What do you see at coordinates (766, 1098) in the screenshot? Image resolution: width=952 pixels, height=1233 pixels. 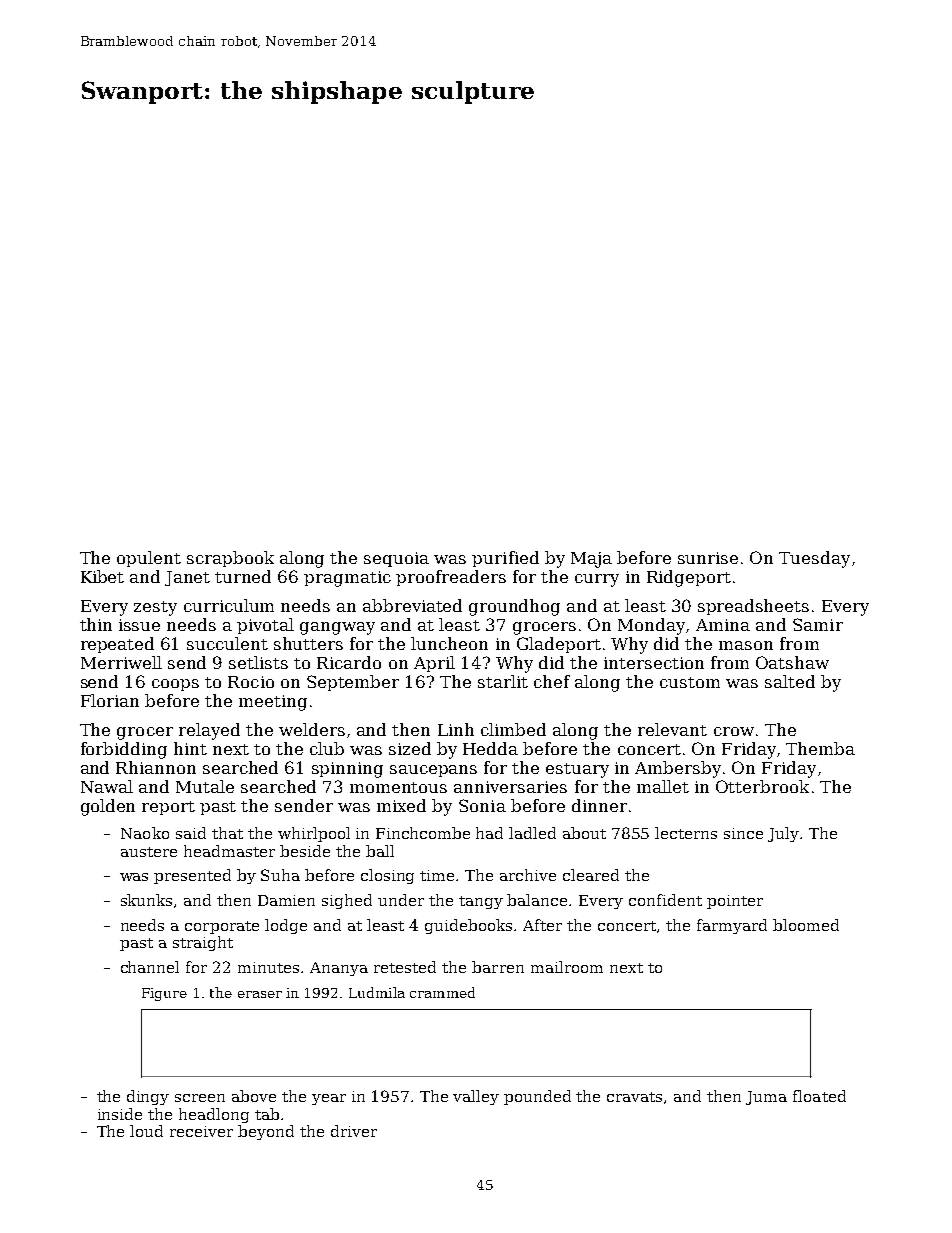 I see `Juma` at bounding box center [766, 1098].
